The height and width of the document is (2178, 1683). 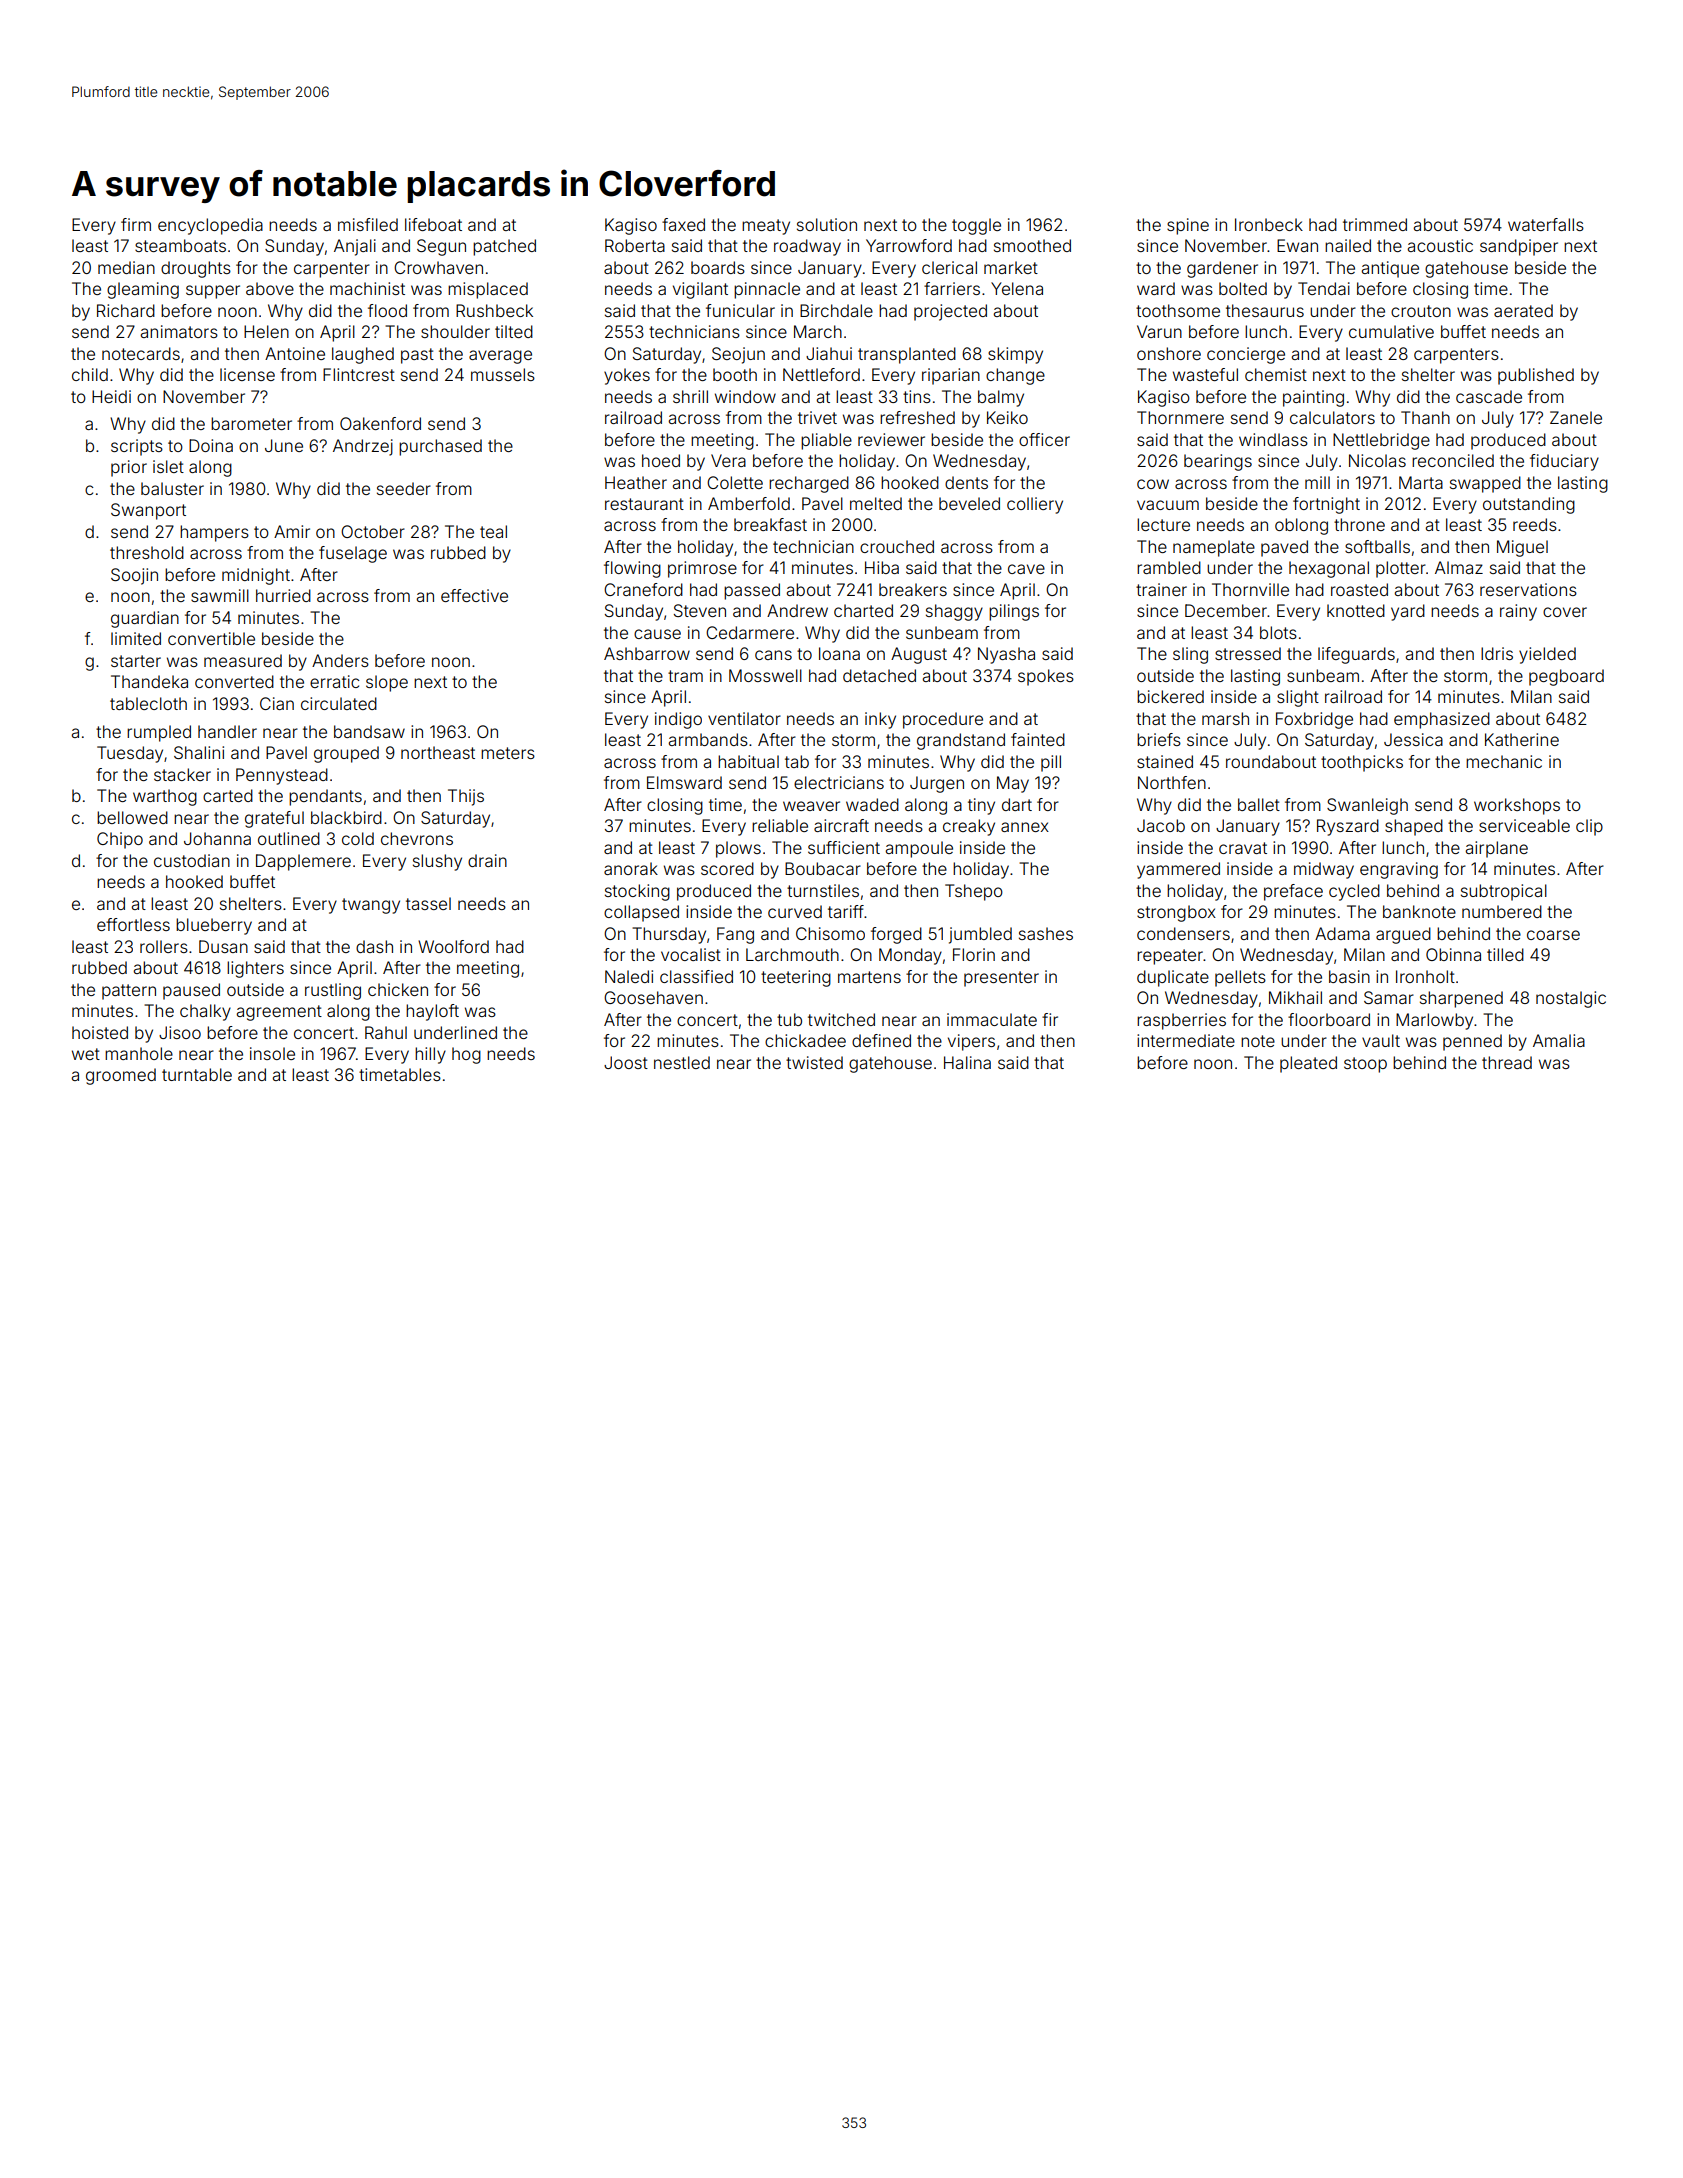 I want to click on misfiled, so click(x=368, y=224).
